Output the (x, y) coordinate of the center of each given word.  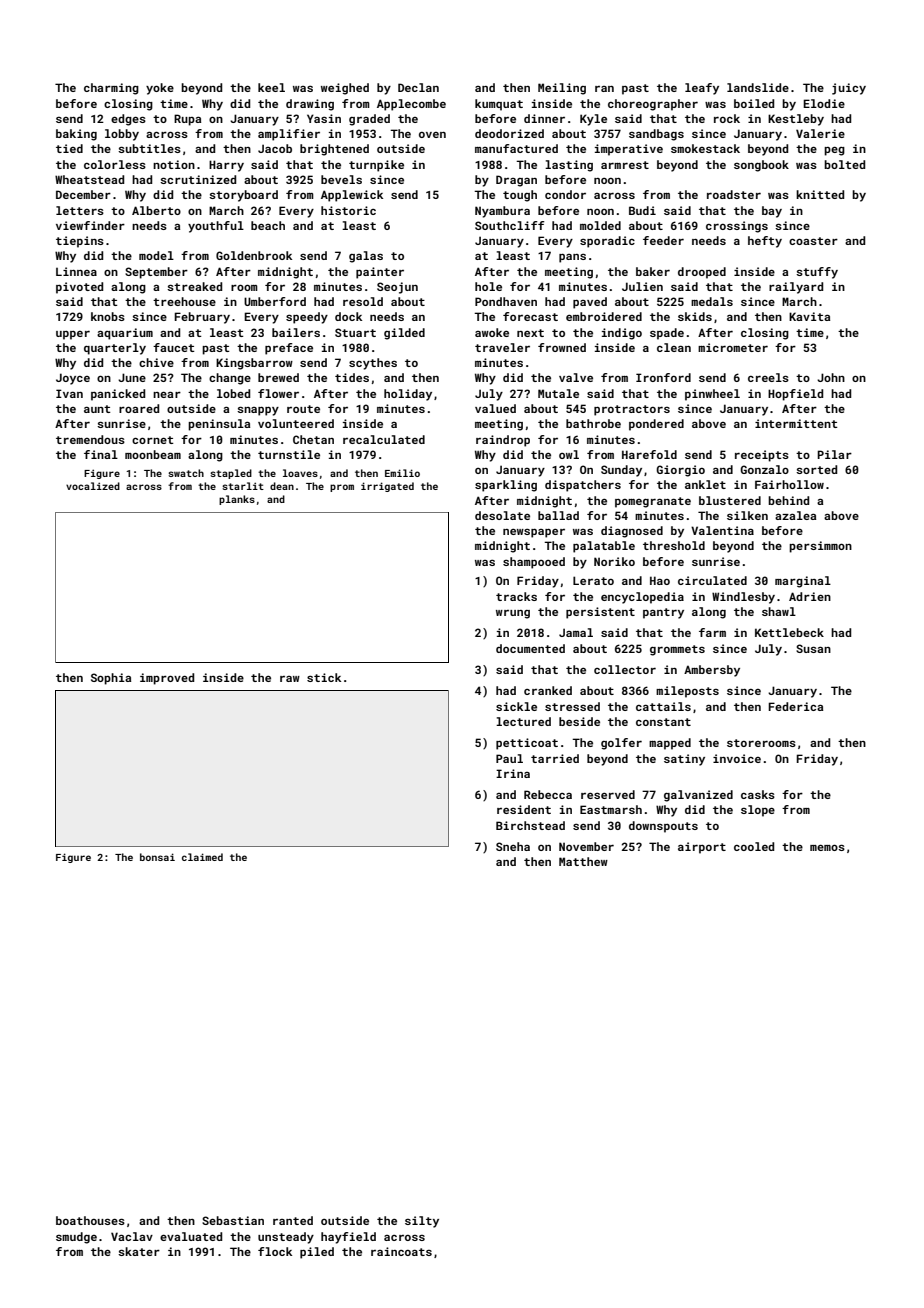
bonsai (157, 857)
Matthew (583, 861)
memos (827, 847)
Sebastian (233, 1220)
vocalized (93, 486)
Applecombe (411, 105)
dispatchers (583, 486)
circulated (712, 580)
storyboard (243, 196)
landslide (758, 87)
